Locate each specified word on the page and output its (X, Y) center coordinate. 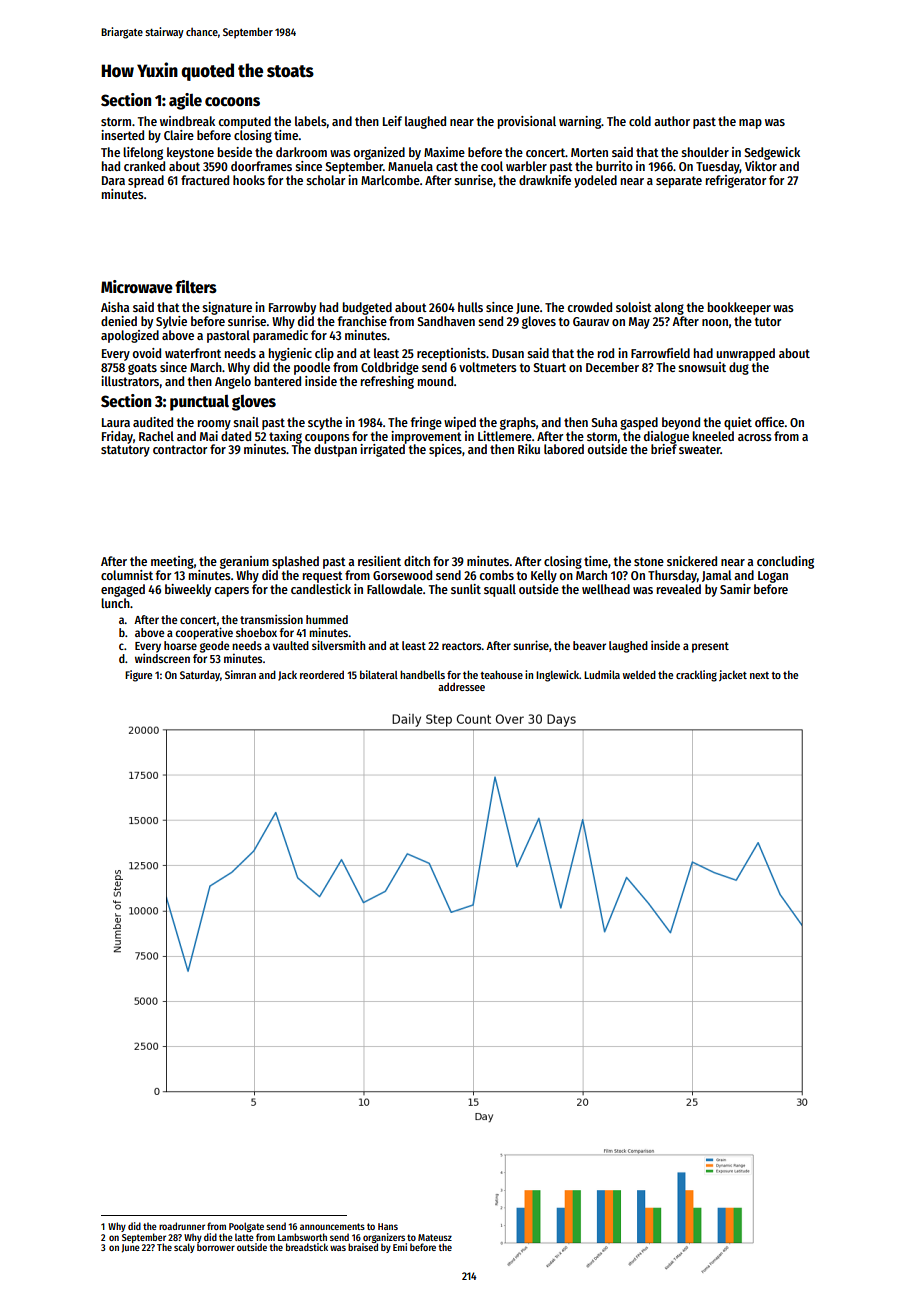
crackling (696, 676)
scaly (184, 1248)
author (672, 121)
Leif (392, 121)
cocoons (232, 102)
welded (639, 674)
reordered (322, 674)
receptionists (451, 354)
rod (606, 353)
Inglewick (557, 676)
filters (196, 287)
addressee (461, 687)
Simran (240, 674)
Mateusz (435, 1237)
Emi (400, 1247)
